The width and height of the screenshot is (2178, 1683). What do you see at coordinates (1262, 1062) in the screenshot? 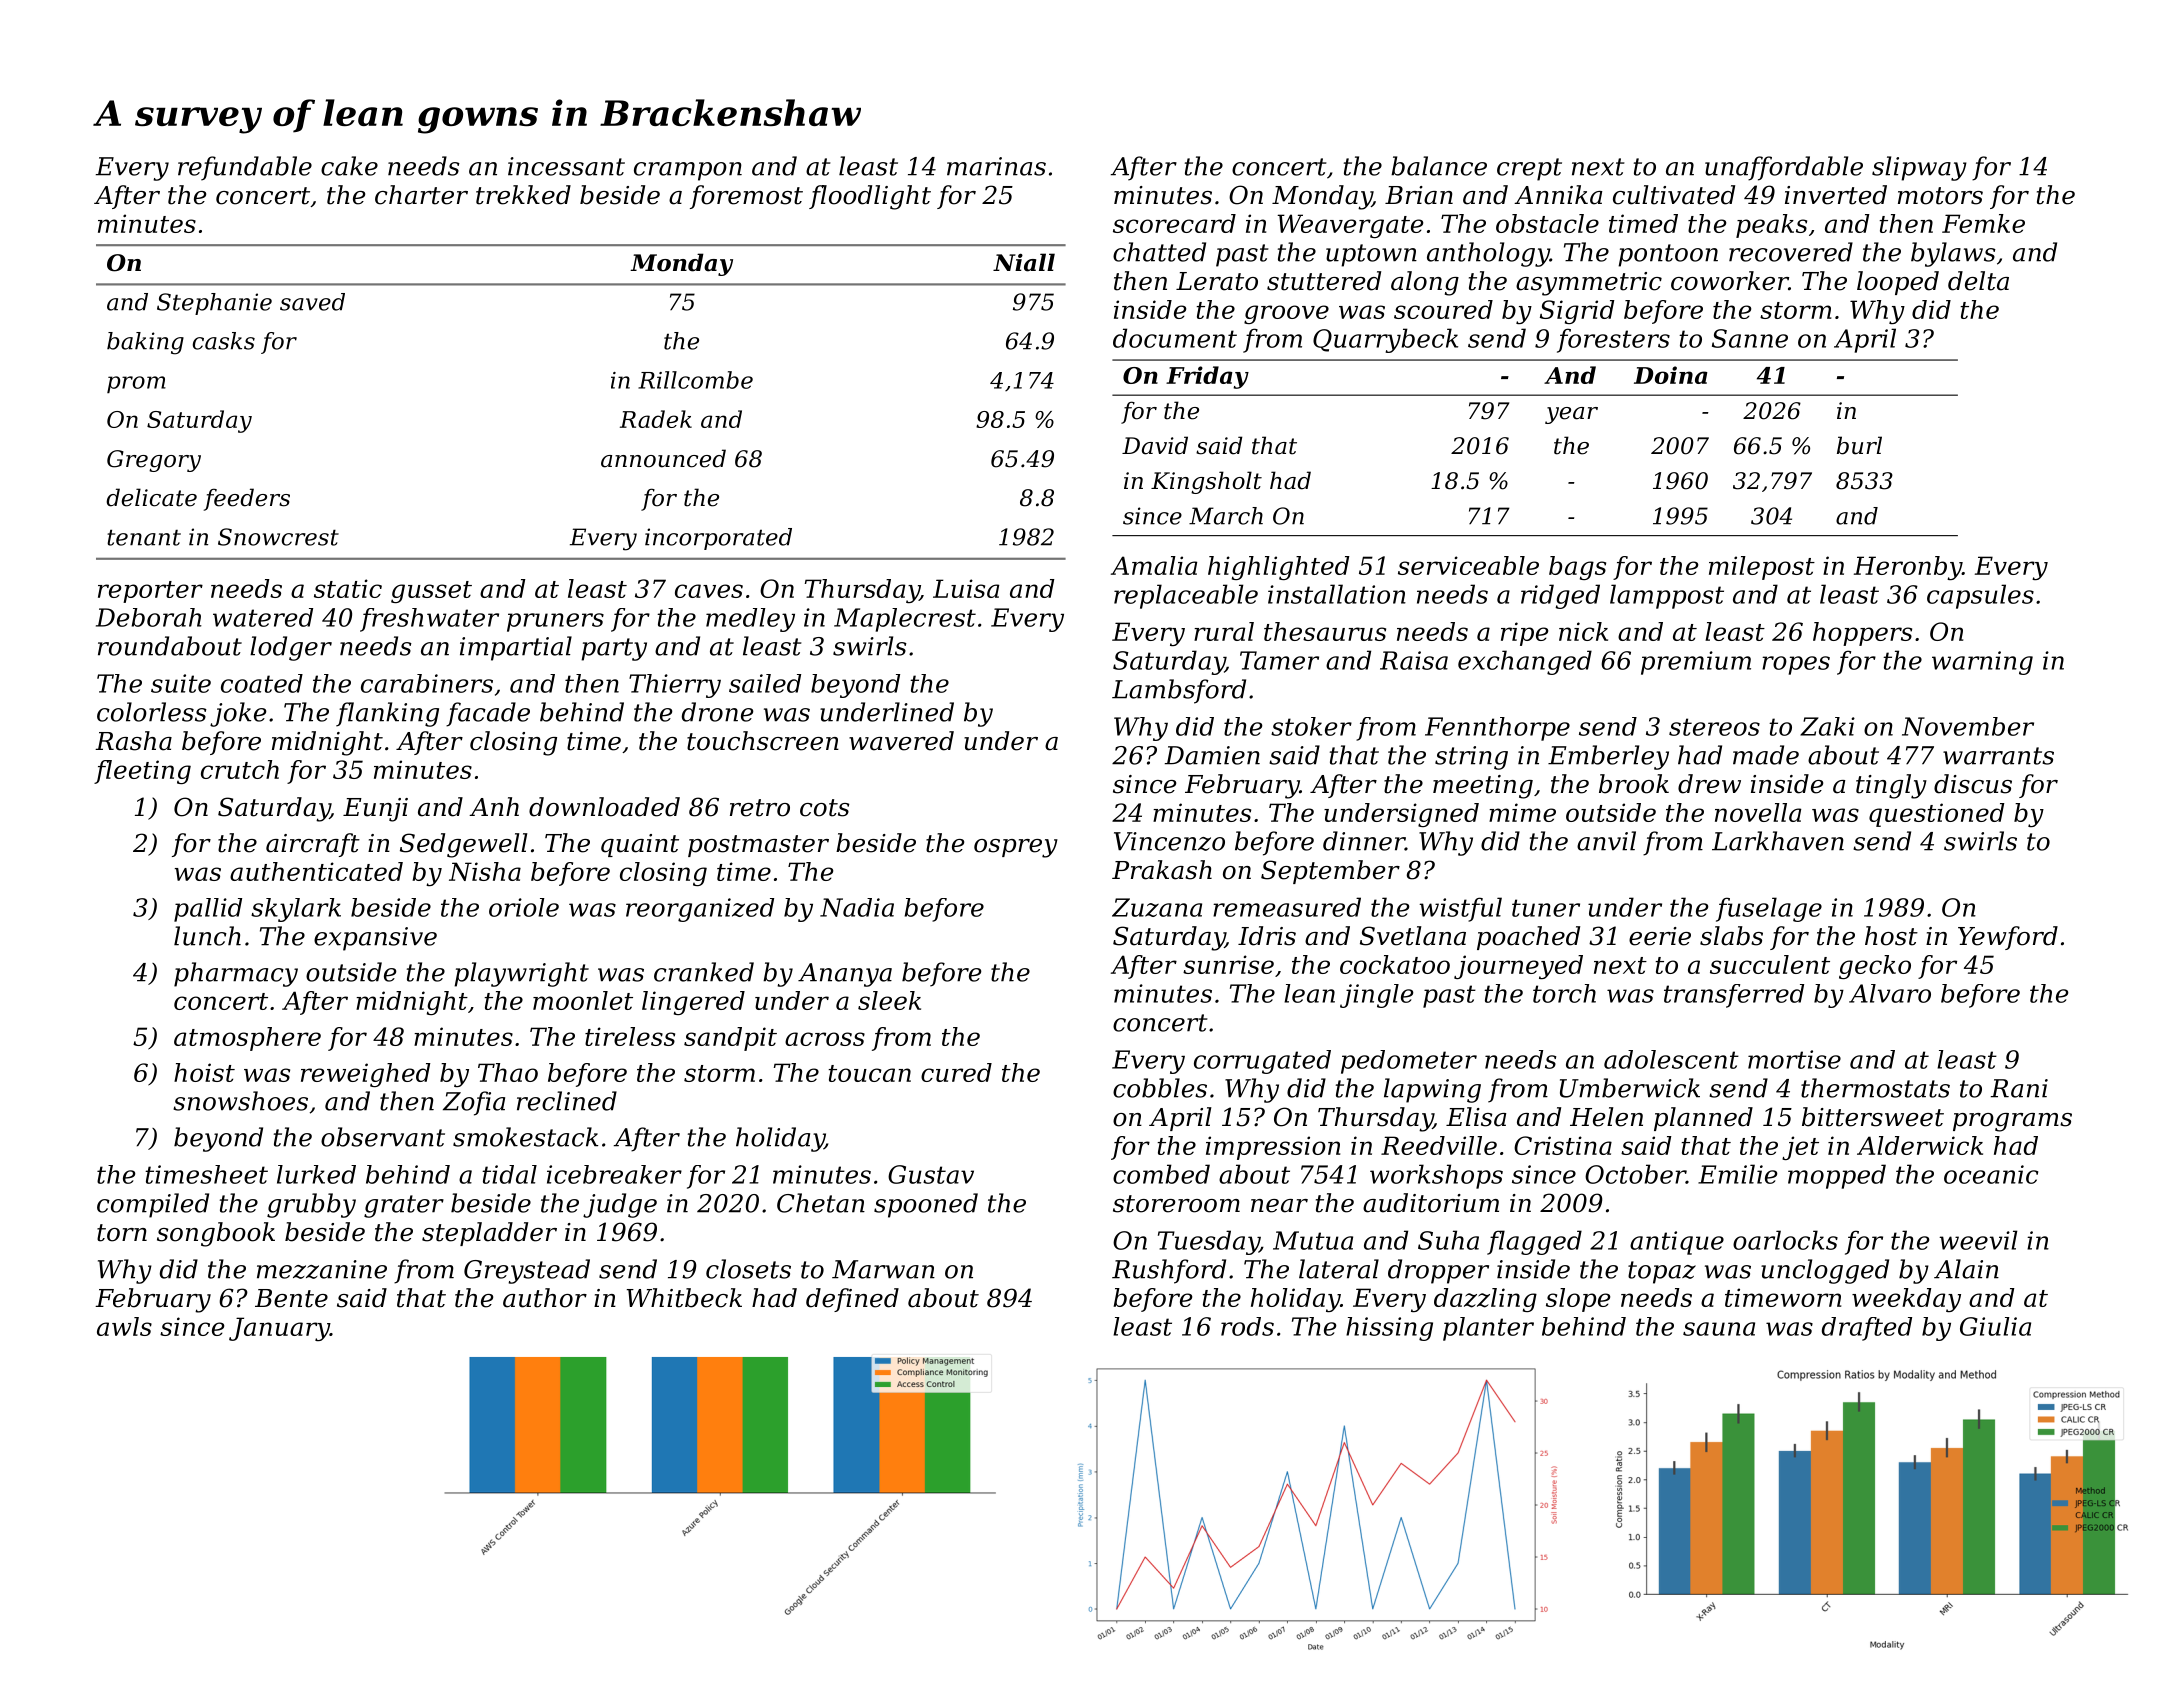
I see `corrugated` at bounding box center [1262, 1062].
